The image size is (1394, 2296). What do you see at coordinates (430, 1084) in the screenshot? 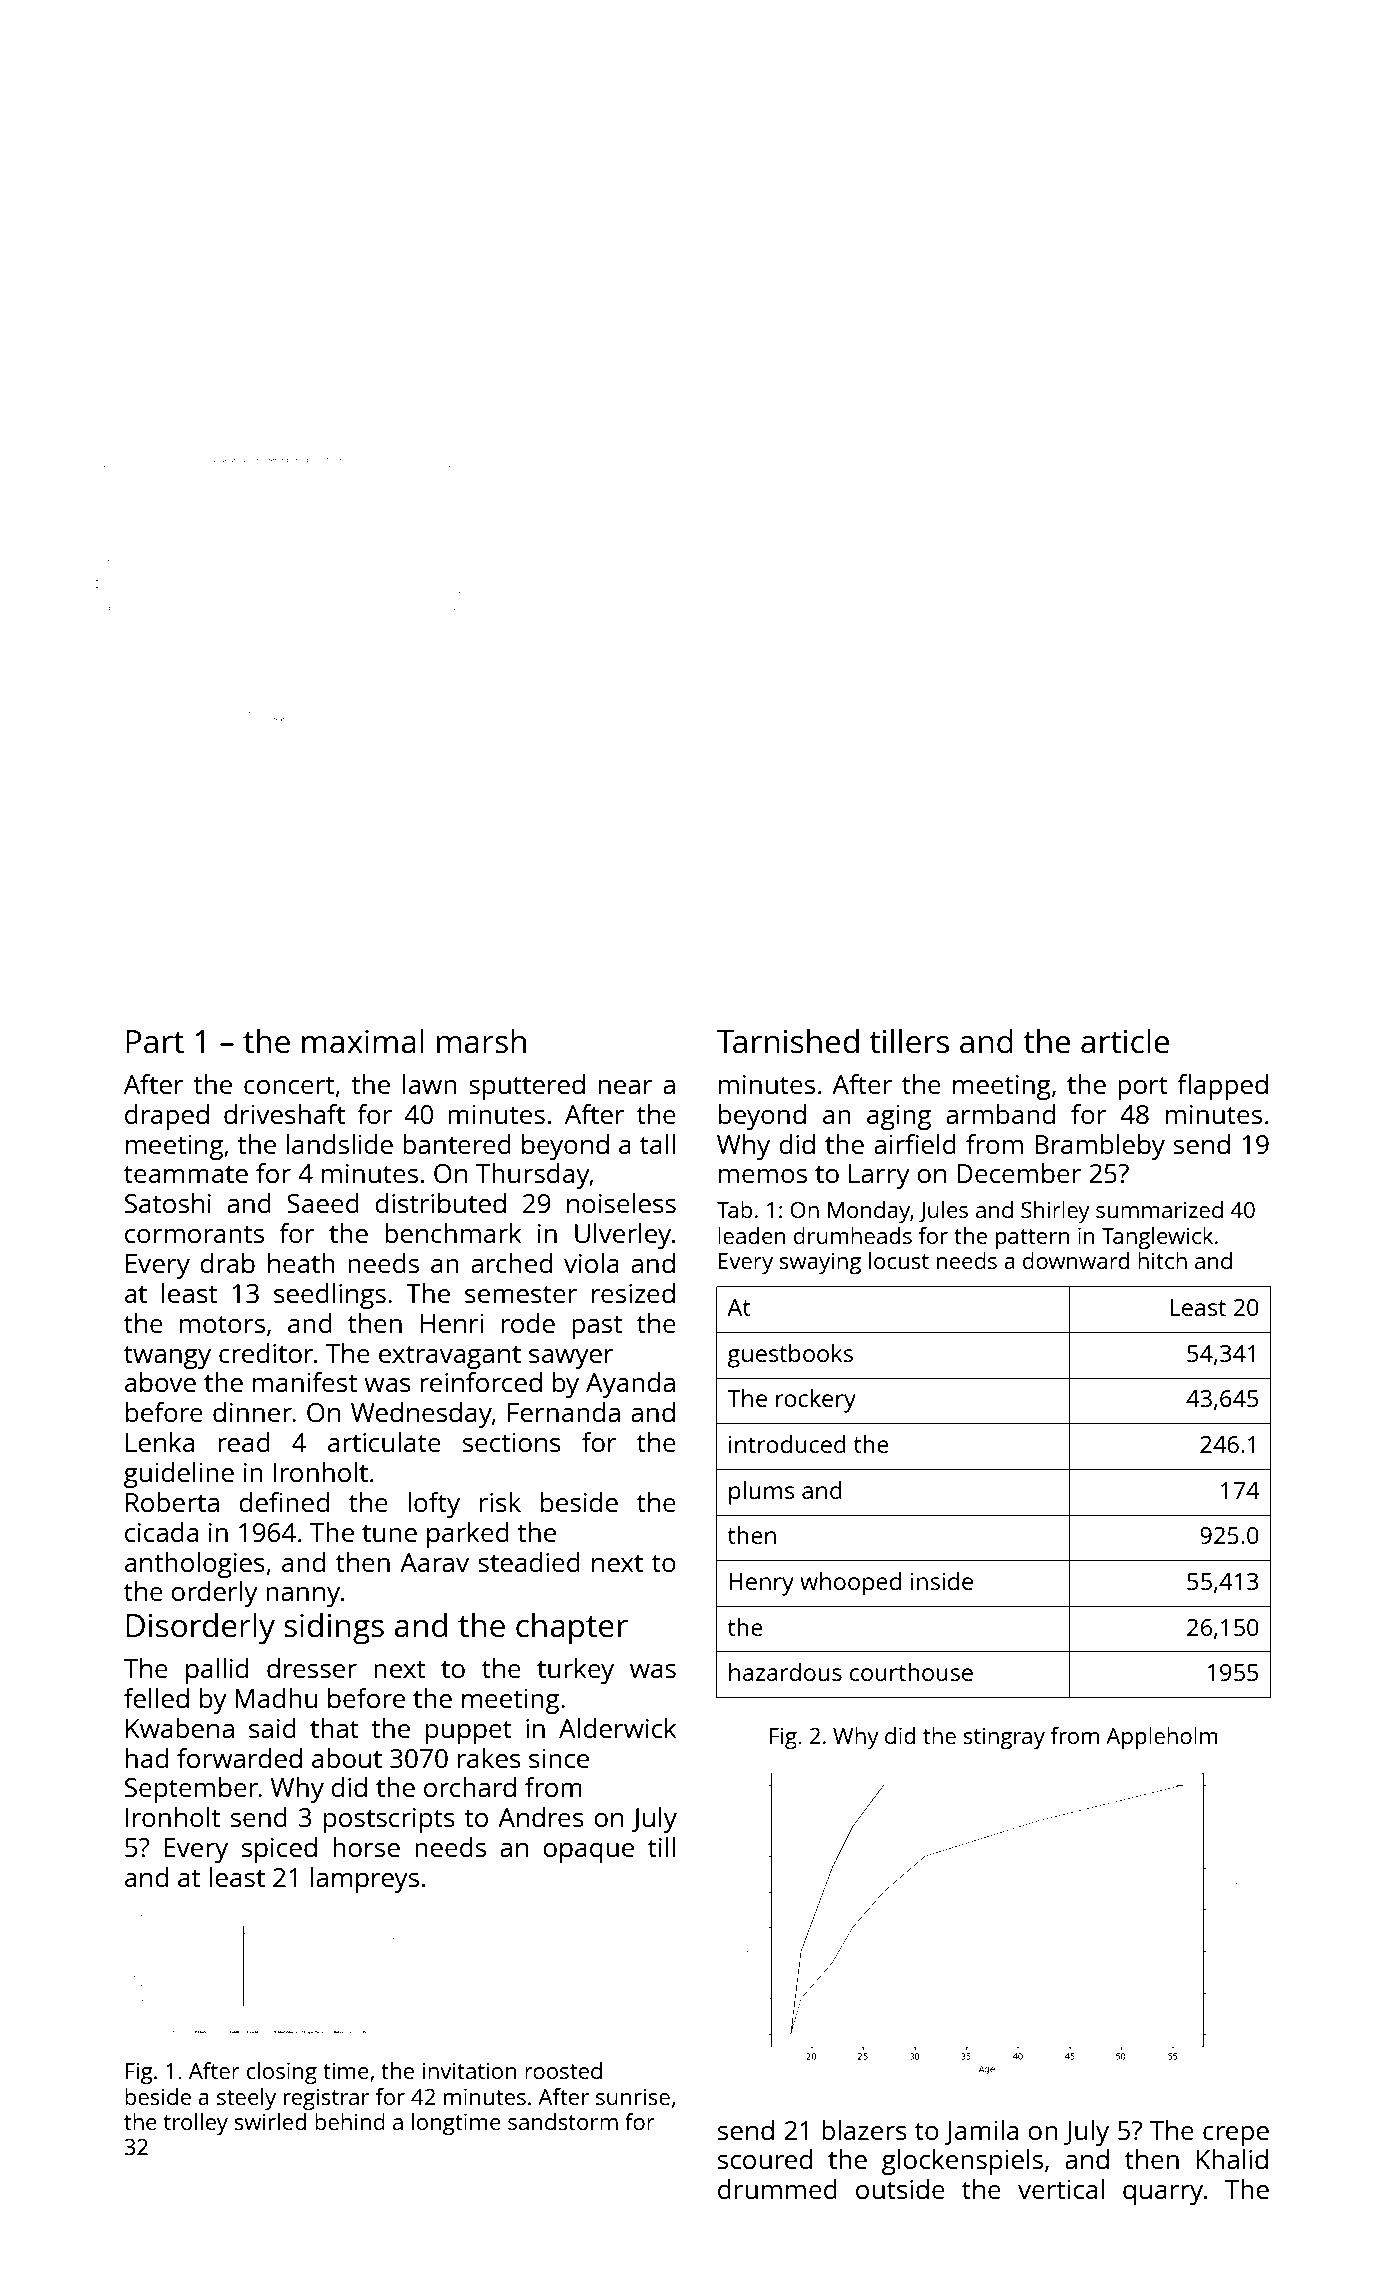
I see `lawn` at bounding box center [430, 1084].
